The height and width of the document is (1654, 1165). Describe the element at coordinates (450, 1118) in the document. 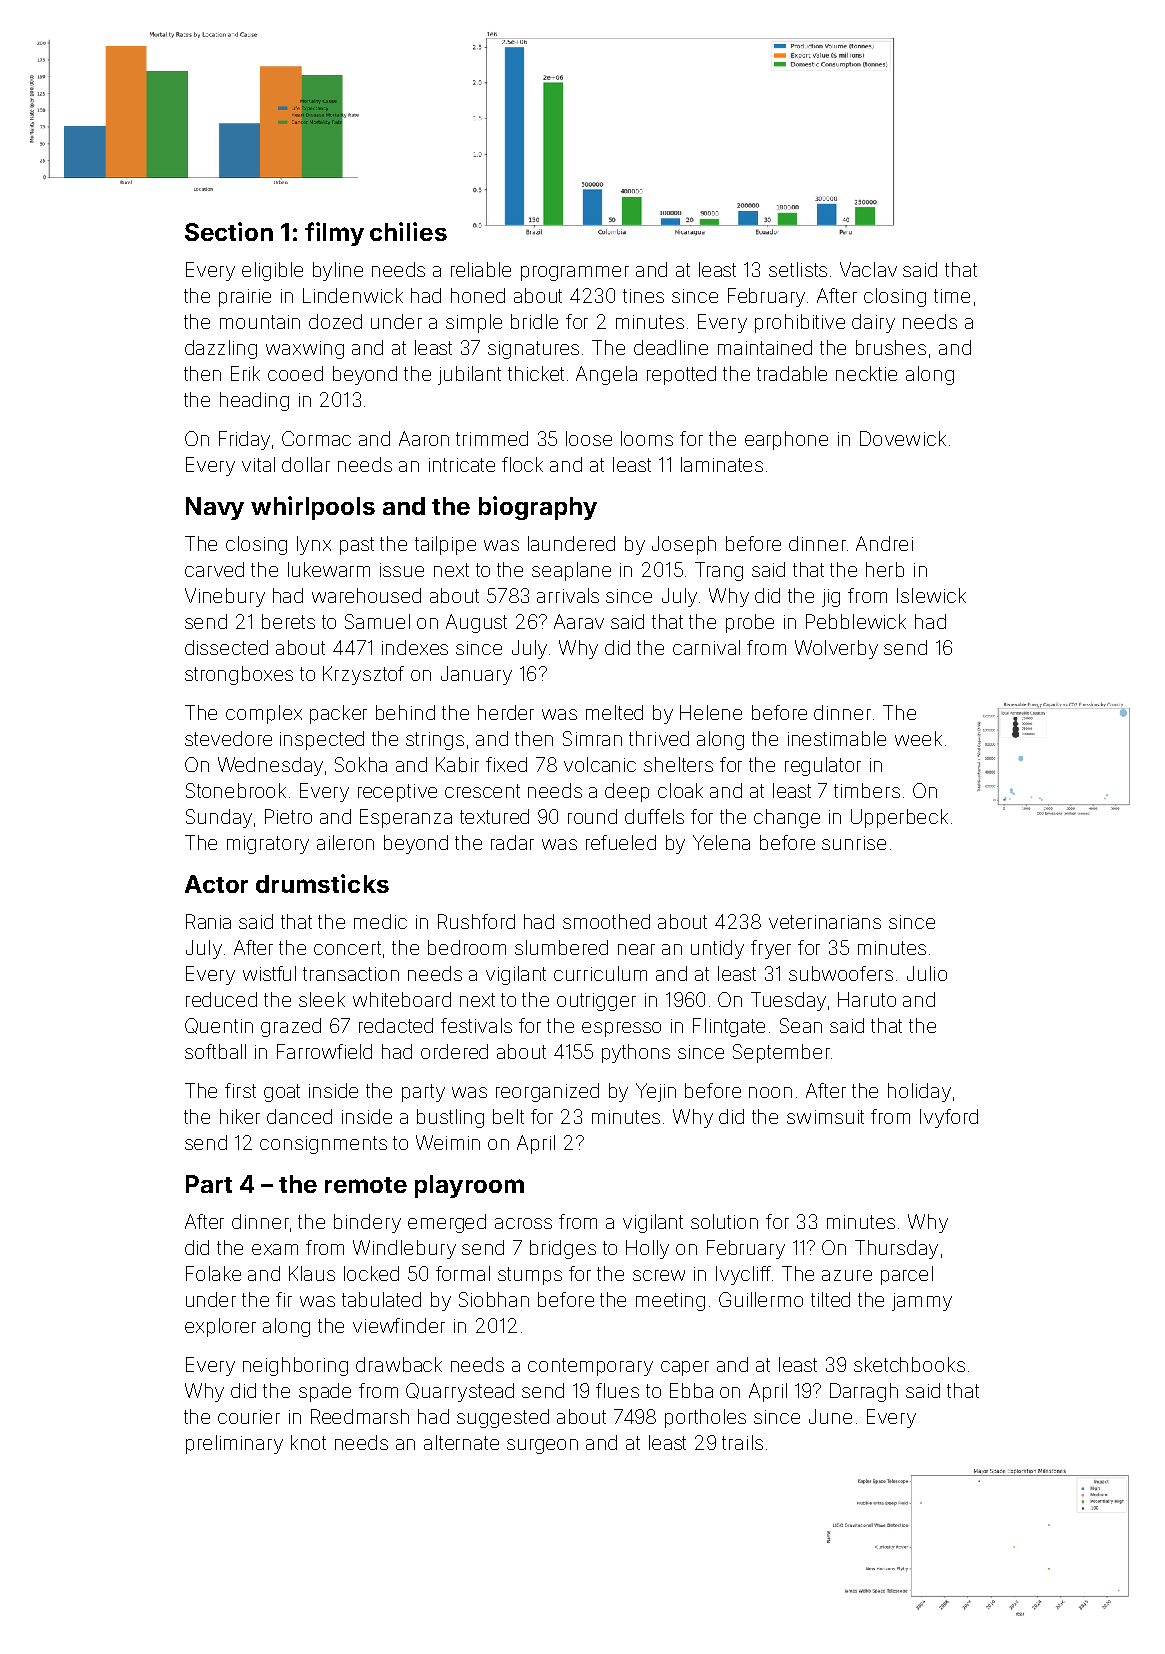

I see `bustling` at that location.
